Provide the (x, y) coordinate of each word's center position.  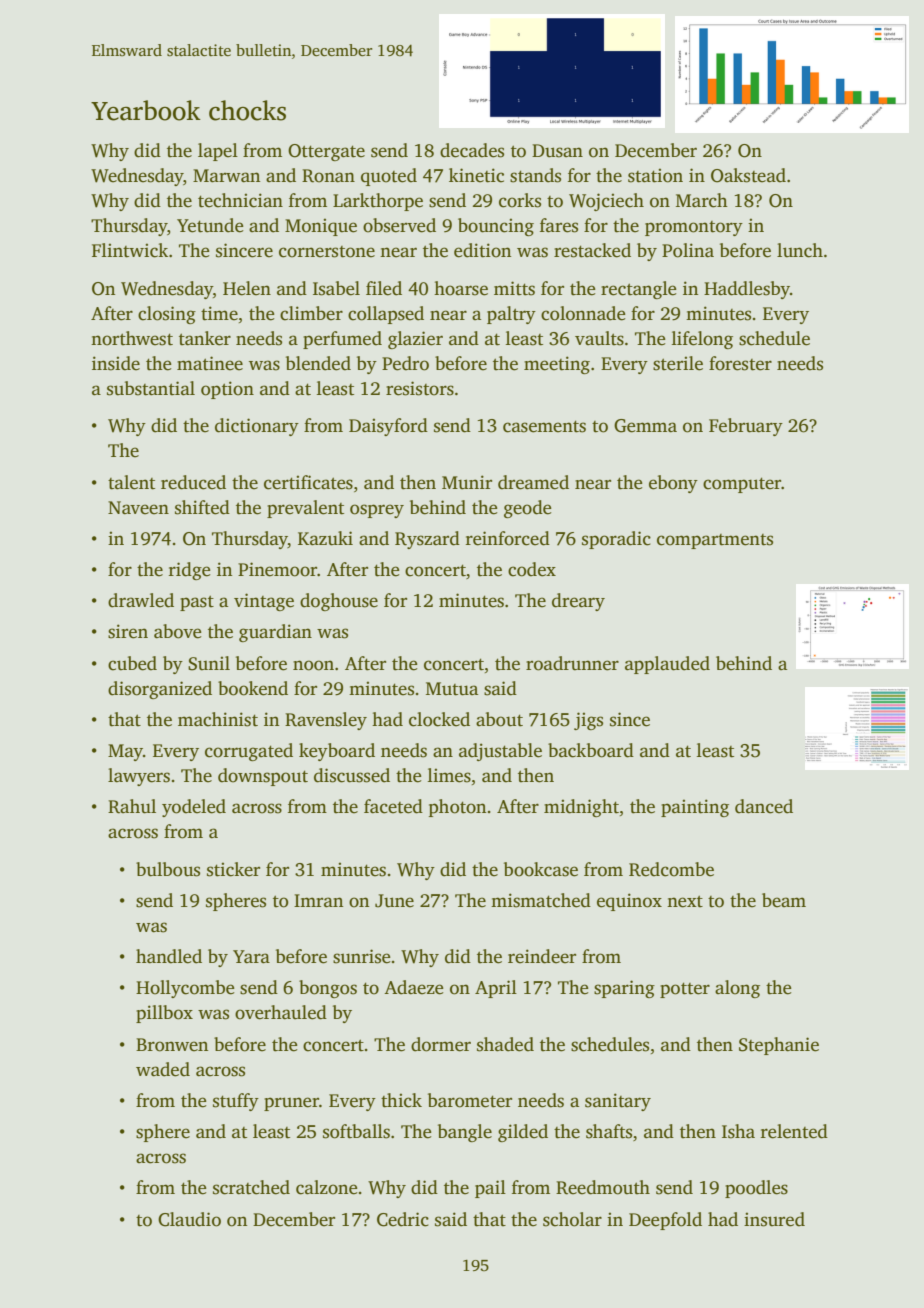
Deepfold (665, 1221)
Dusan (557, 151)
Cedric (403, 1219)
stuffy (236, 1102)
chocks (247, 110)
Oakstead (748, 175)
